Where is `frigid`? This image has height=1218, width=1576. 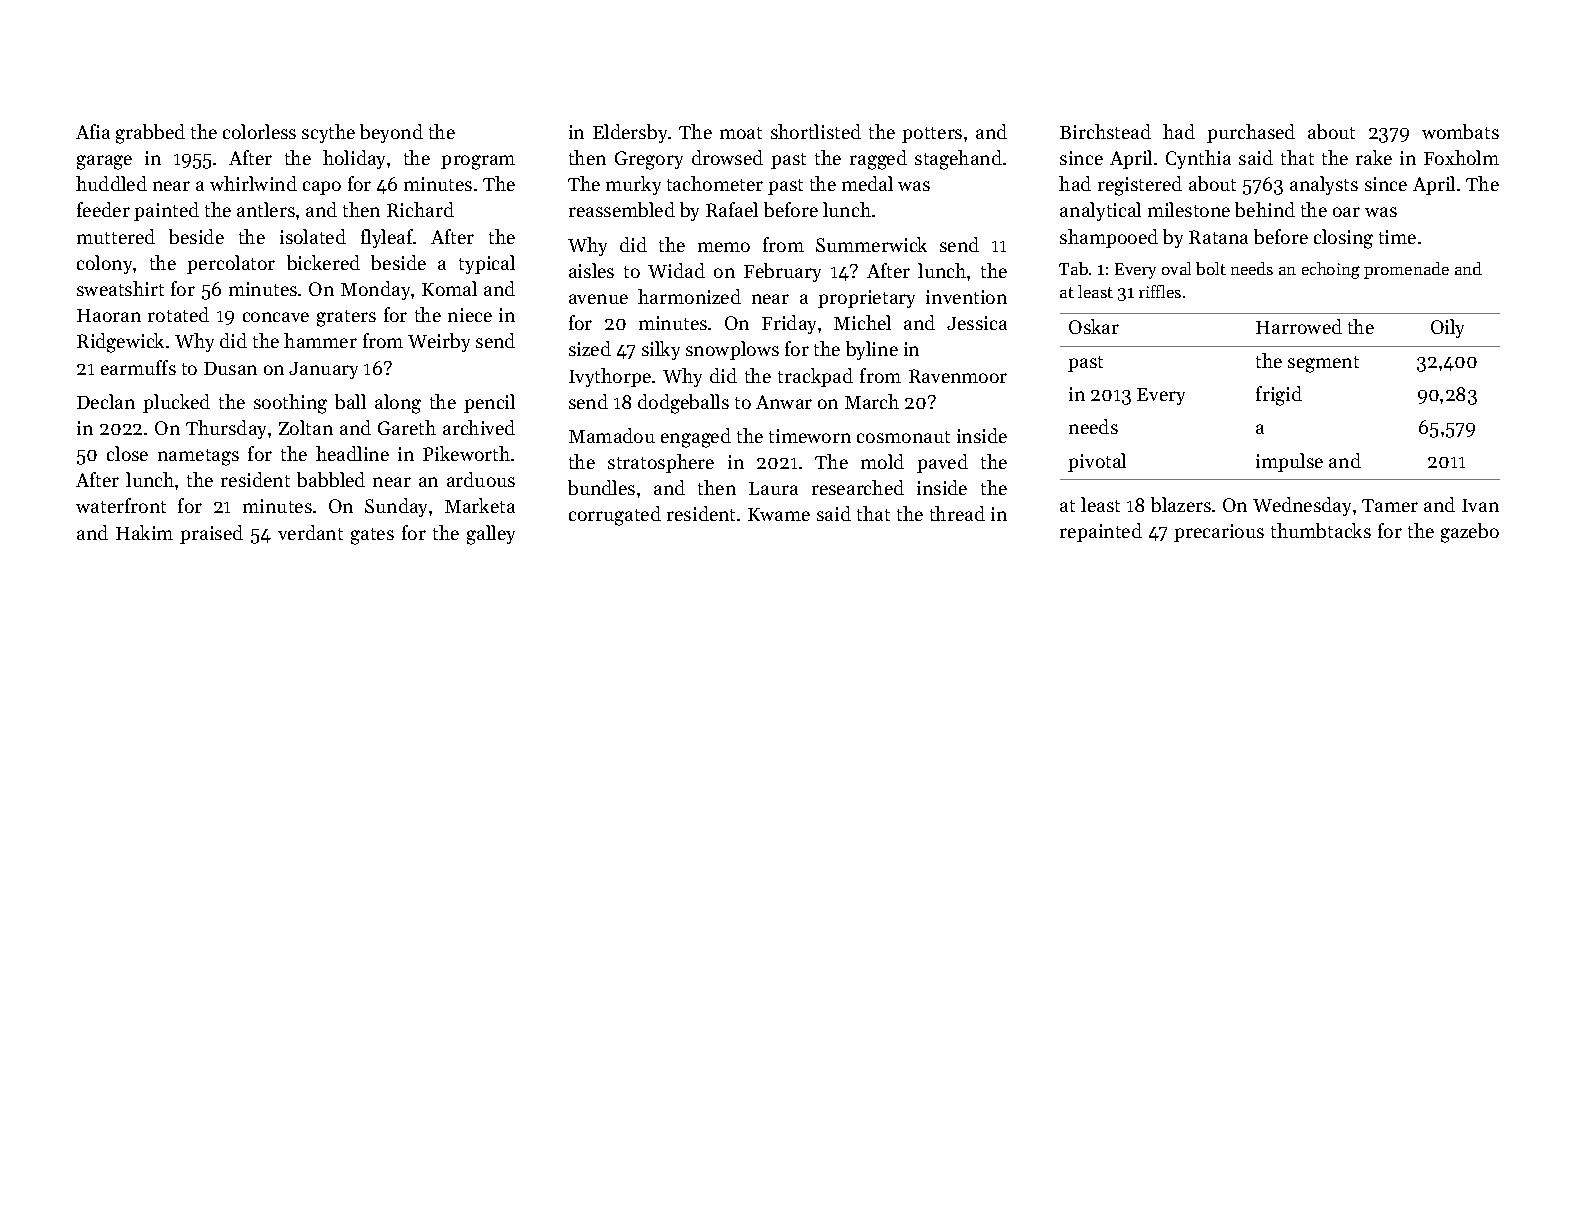 frigid is located at coordinates (1279, 396).
